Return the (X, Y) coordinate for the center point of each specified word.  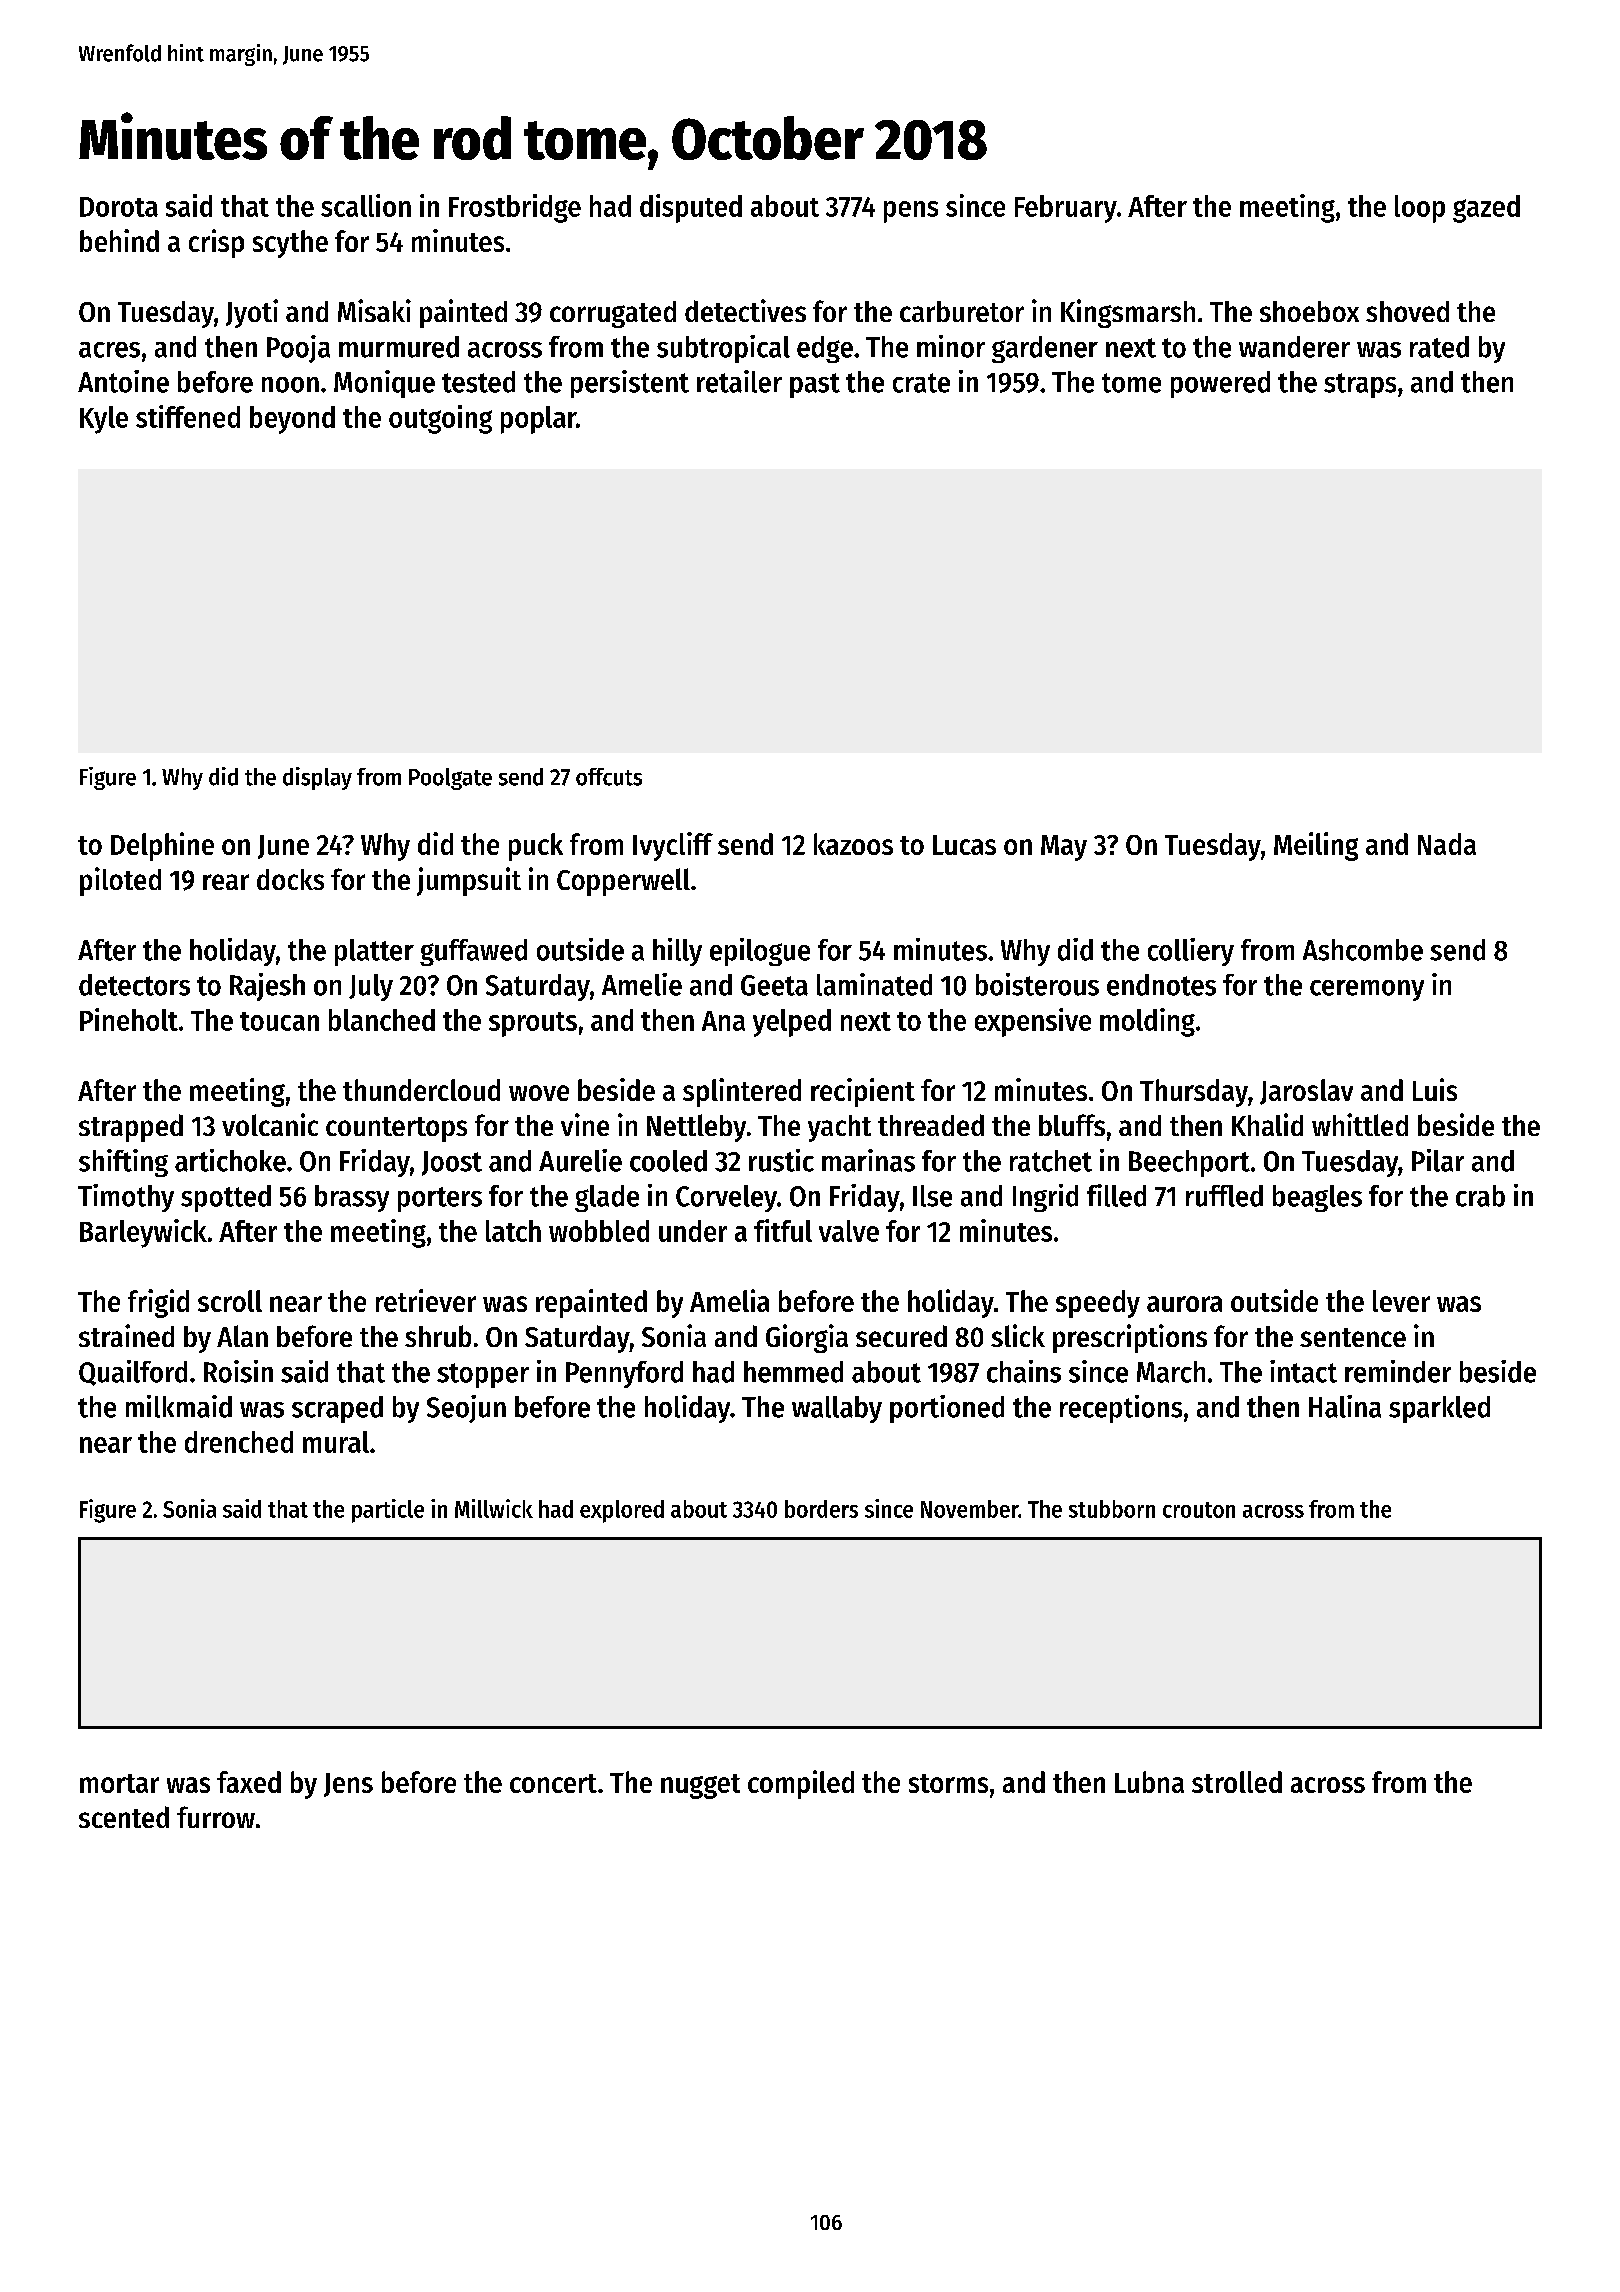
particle (388, 1511)
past (815, 385)
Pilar (1438, 1160)
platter (374, 952)
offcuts (609, 777)
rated (1439, 347)
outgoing (440, 419)
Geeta (774, 985)
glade (607, 1198)
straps (1360, 385)
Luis (1435, 1089)
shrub (438, 1336)
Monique (384, 384)
